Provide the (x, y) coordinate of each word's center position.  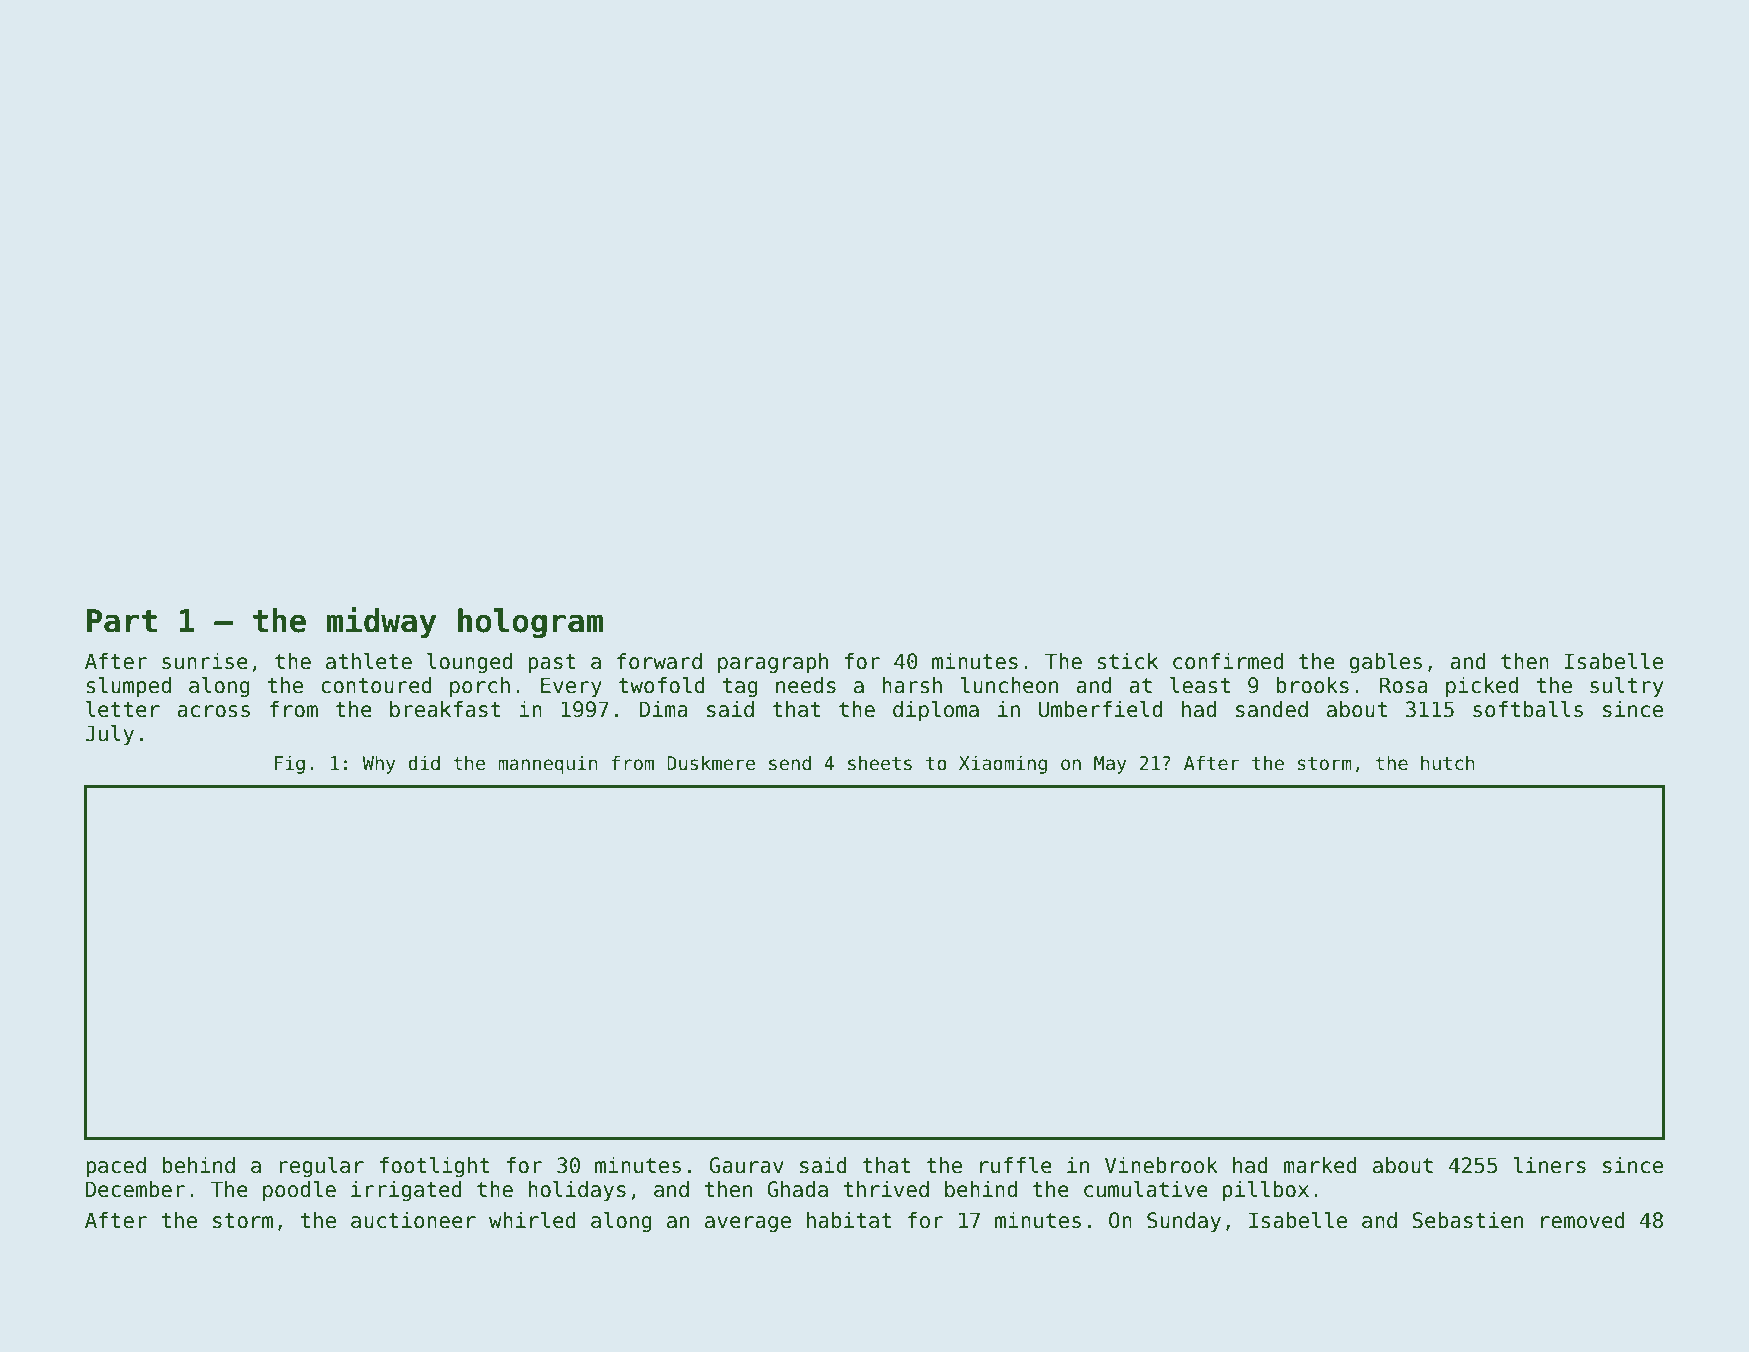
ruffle (1016, 1165)
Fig (289, 764)
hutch (1448, 763)
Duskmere (711, 763)
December (135, 1189)
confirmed (1228, 661)
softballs (1528, 709)
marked (1320, 1165)
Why (379, 764)
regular (321, 1167)
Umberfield (1100, 709)
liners (1549, 1165)
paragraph (773, 663)
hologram (530, 623)
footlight (434, 1167)
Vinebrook (1161, 1165)
